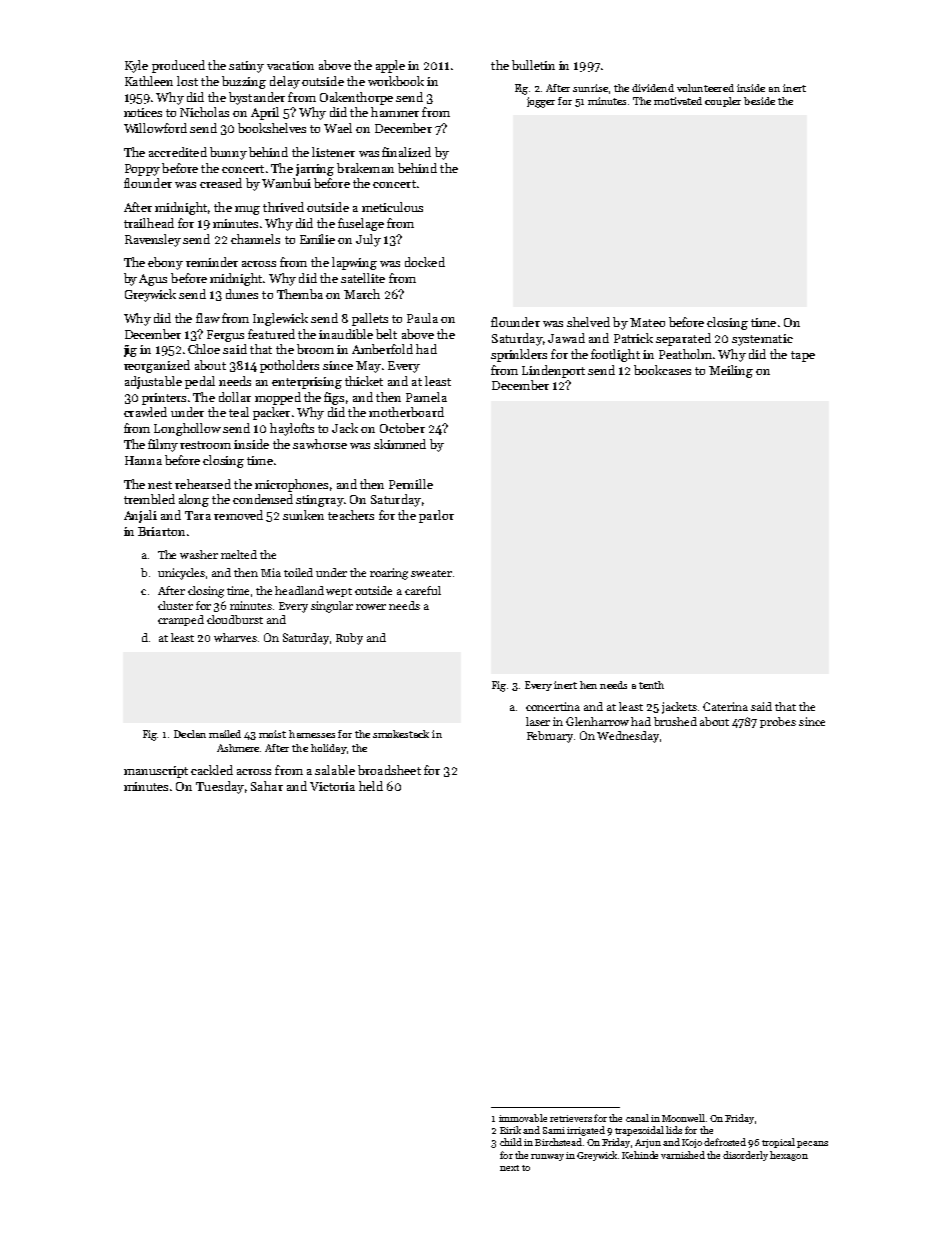  I want to click on satiny, so click(246, 67).
